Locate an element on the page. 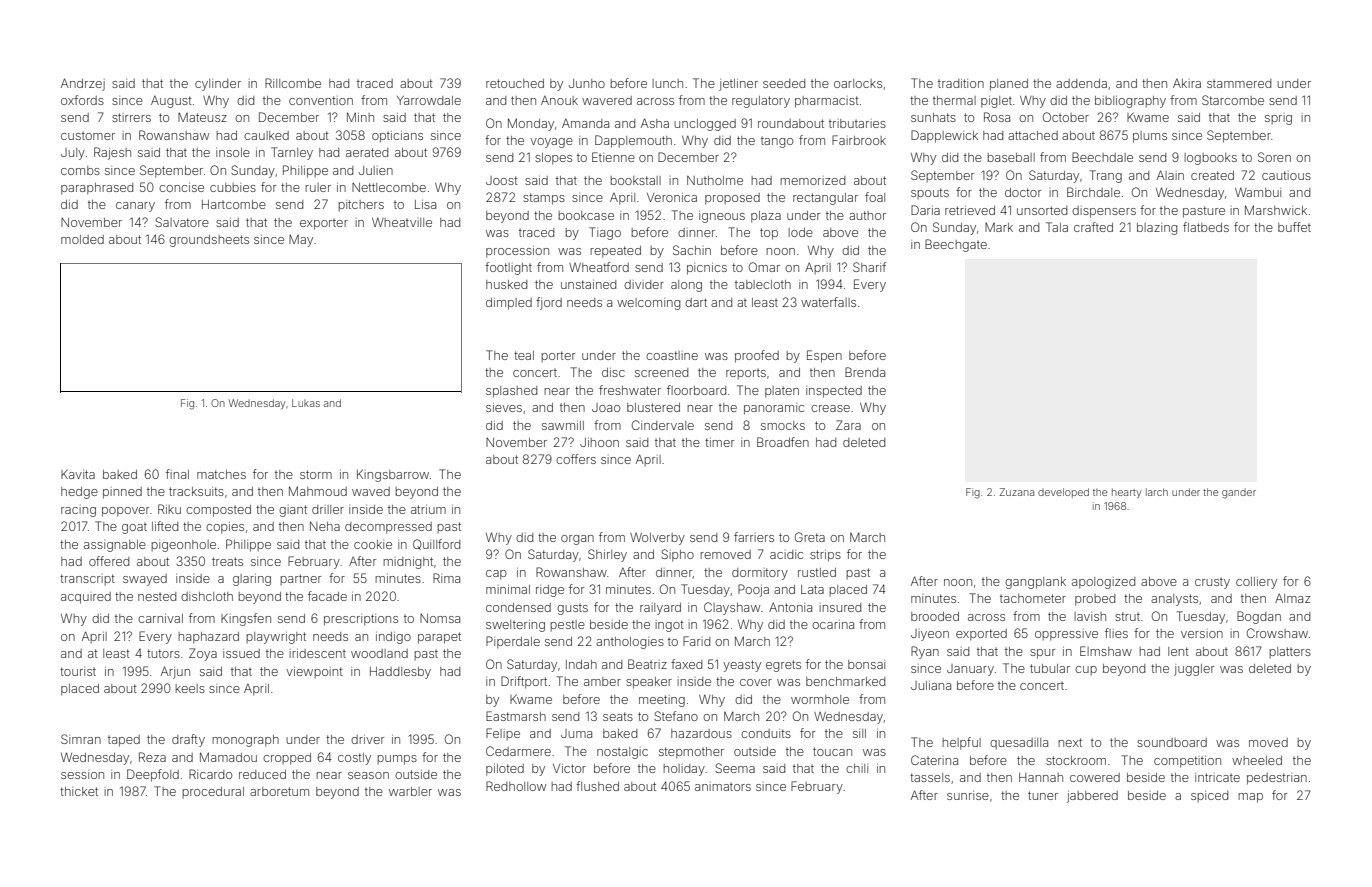  Jihoon is located at coordinates (599, 442).
